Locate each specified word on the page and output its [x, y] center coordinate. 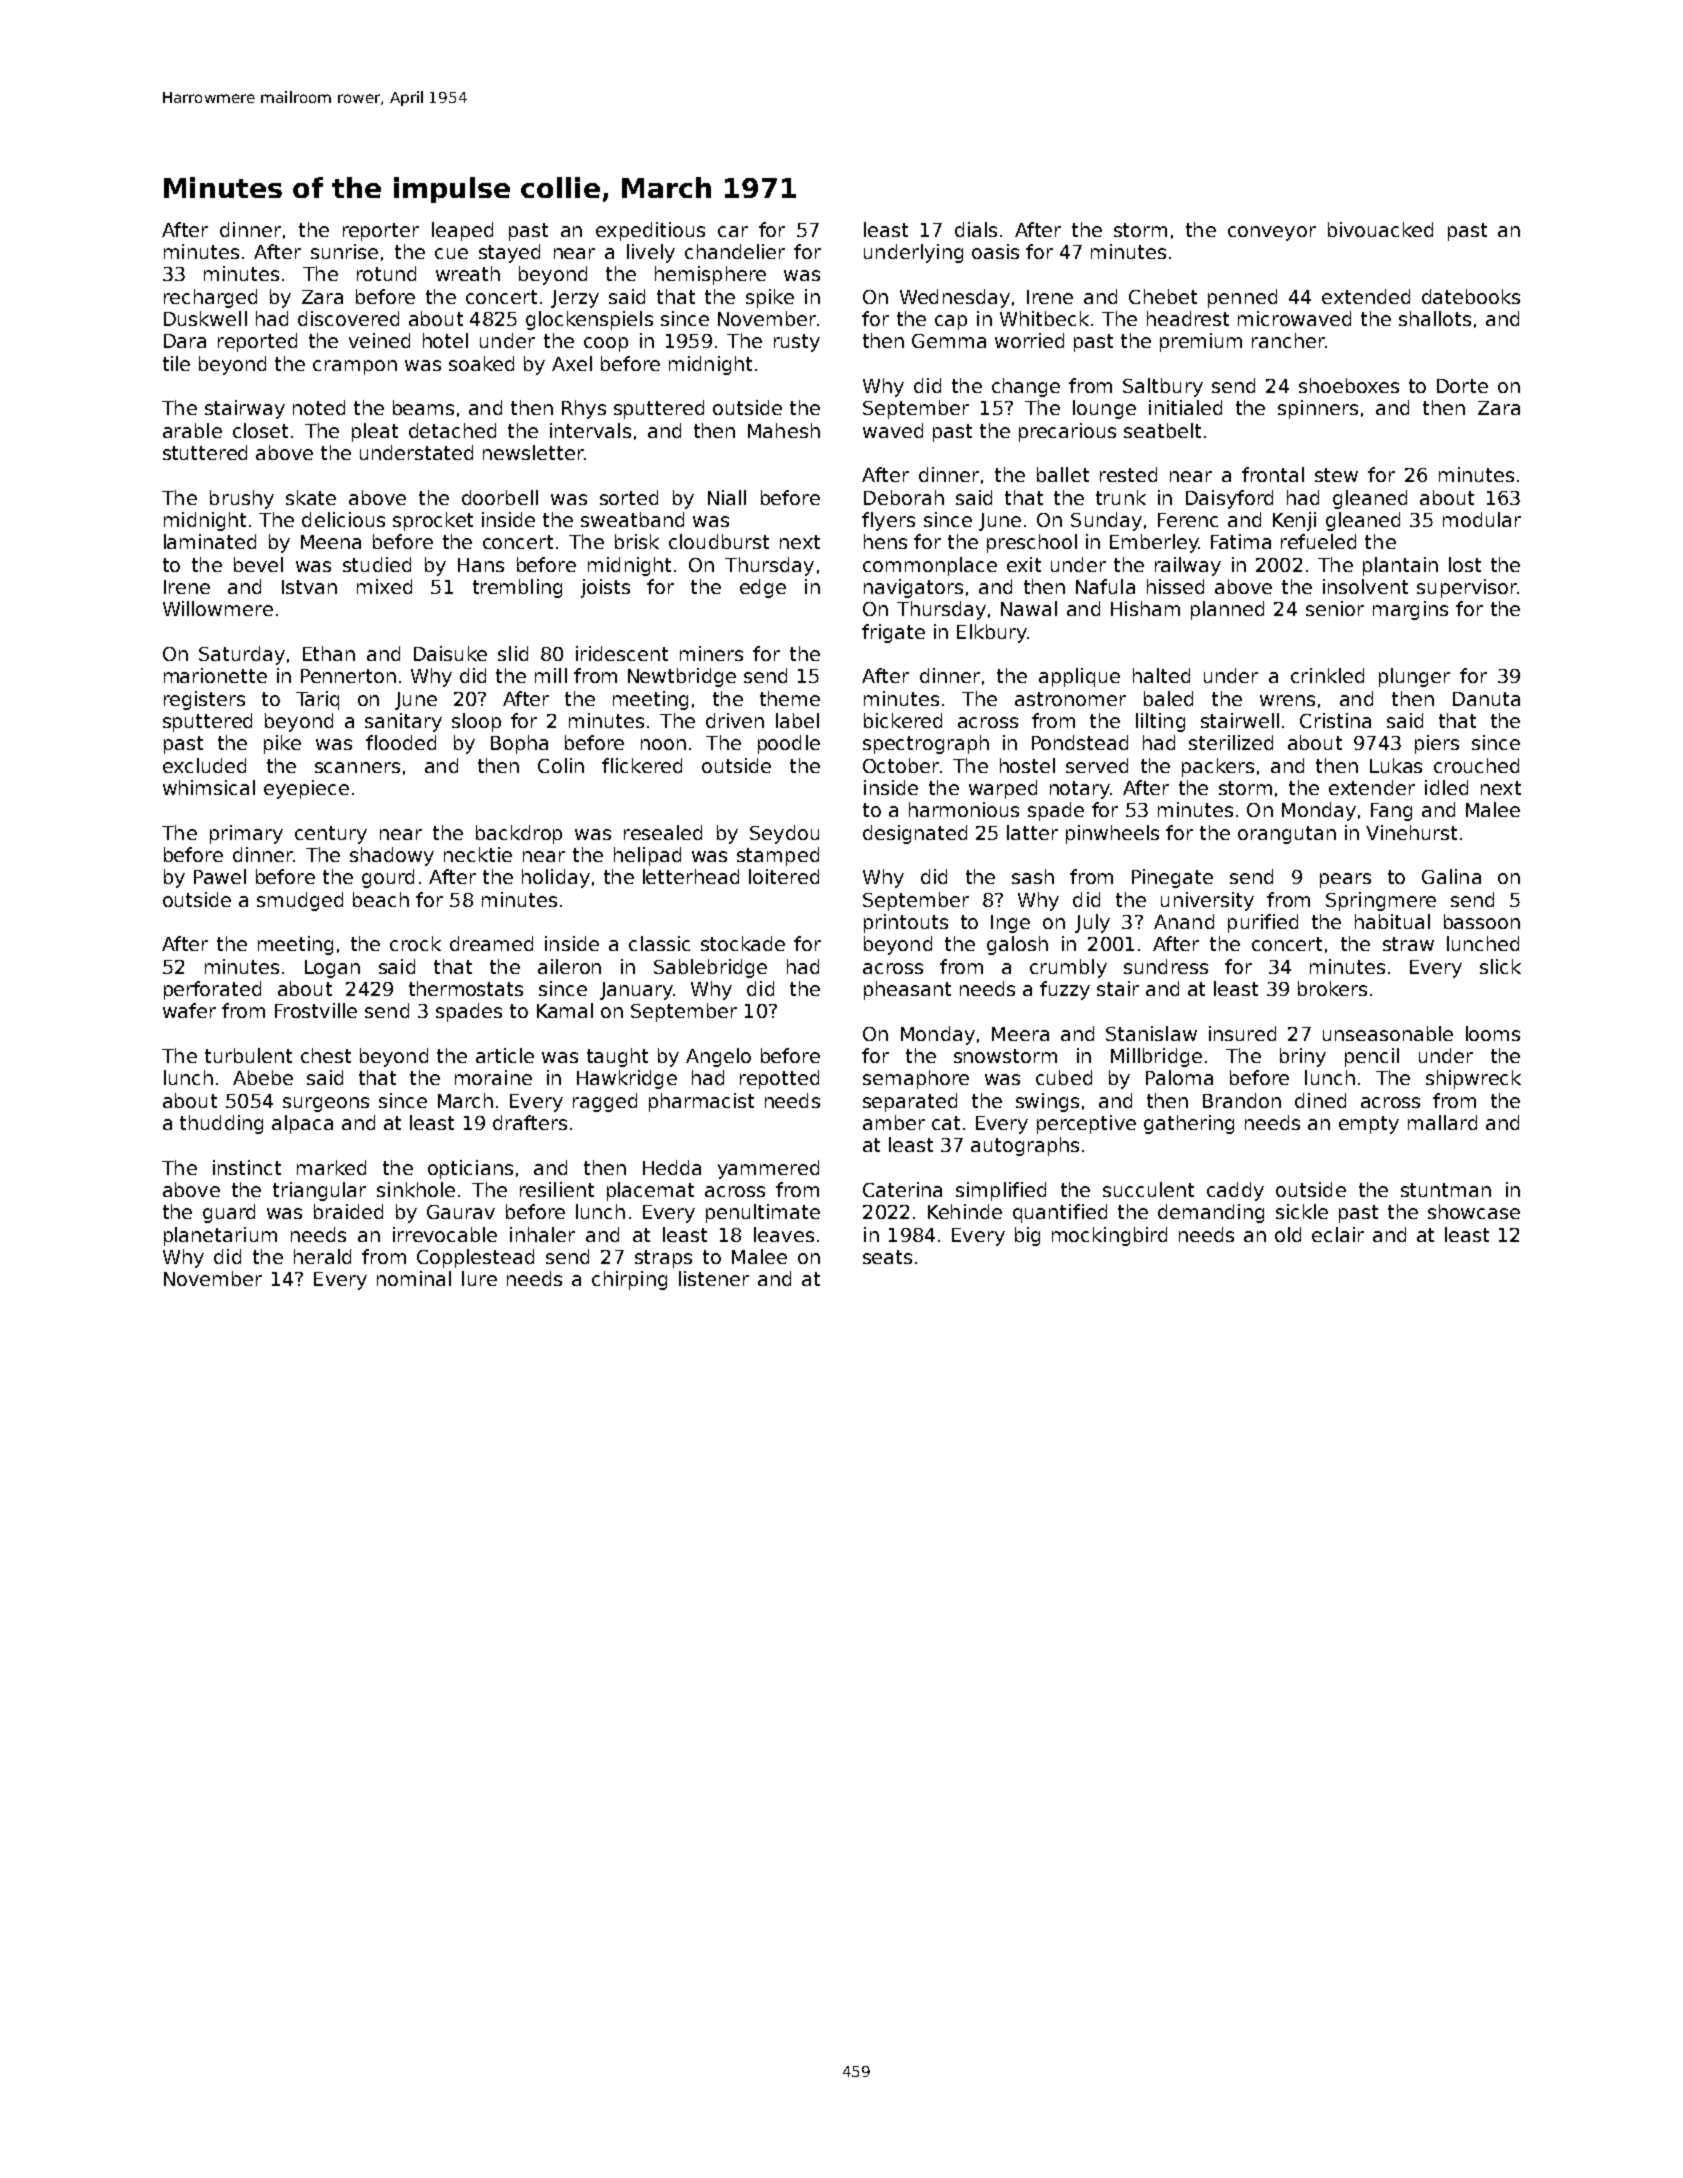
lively [651, 253]
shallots [1435, 318]
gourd [388, 878]
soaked [481, 363]
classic [659, 943]
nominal [414, 1278]
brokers [1332, 988]
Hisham [1145, 608]
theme [790, 698]
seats [887, 1257]
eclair [1338, 1234]
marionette [215, 675]
